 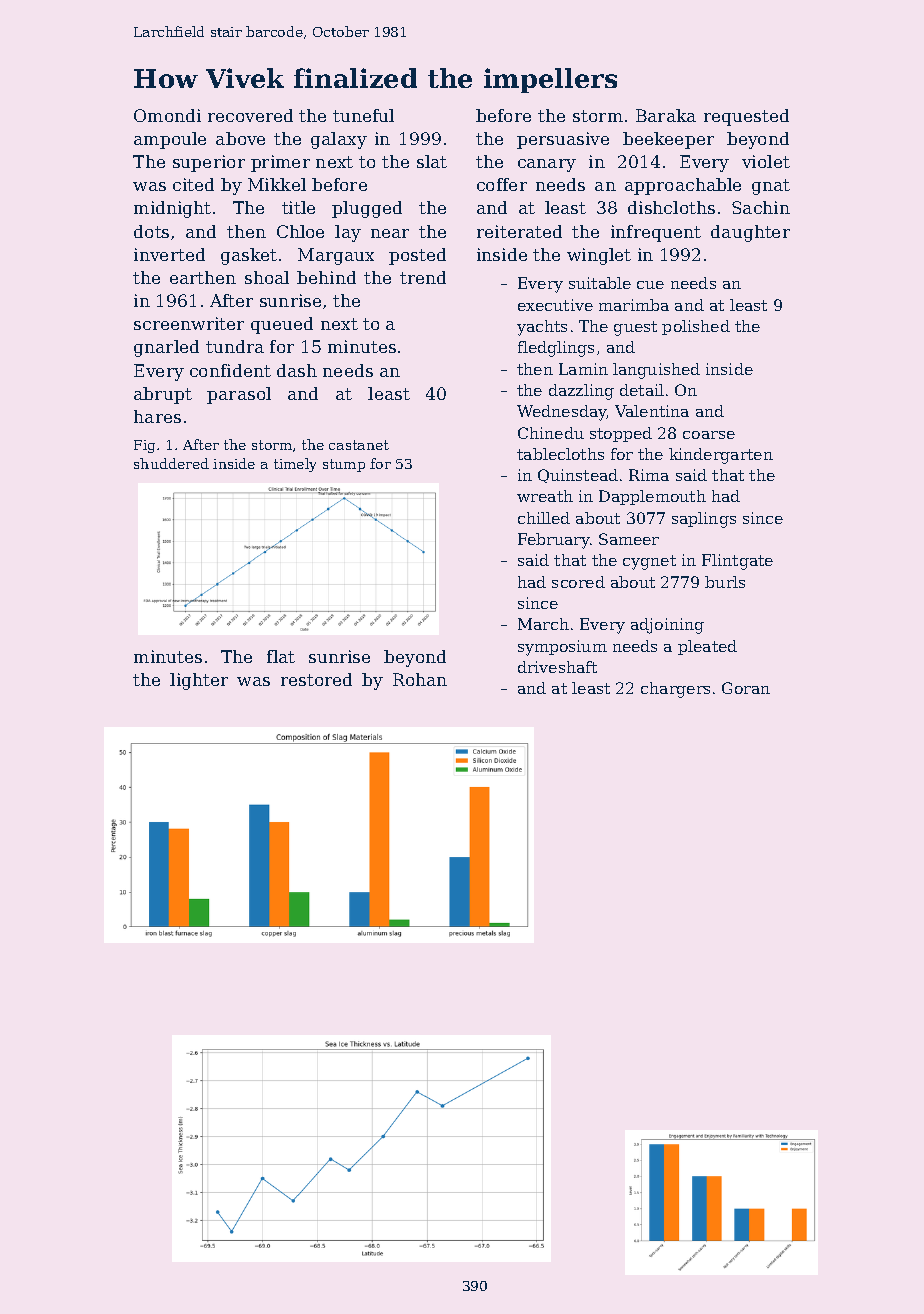 What do you see at coordinates (359, 445) in the page?
I see `castanet` at bounding box center [359, 445].
